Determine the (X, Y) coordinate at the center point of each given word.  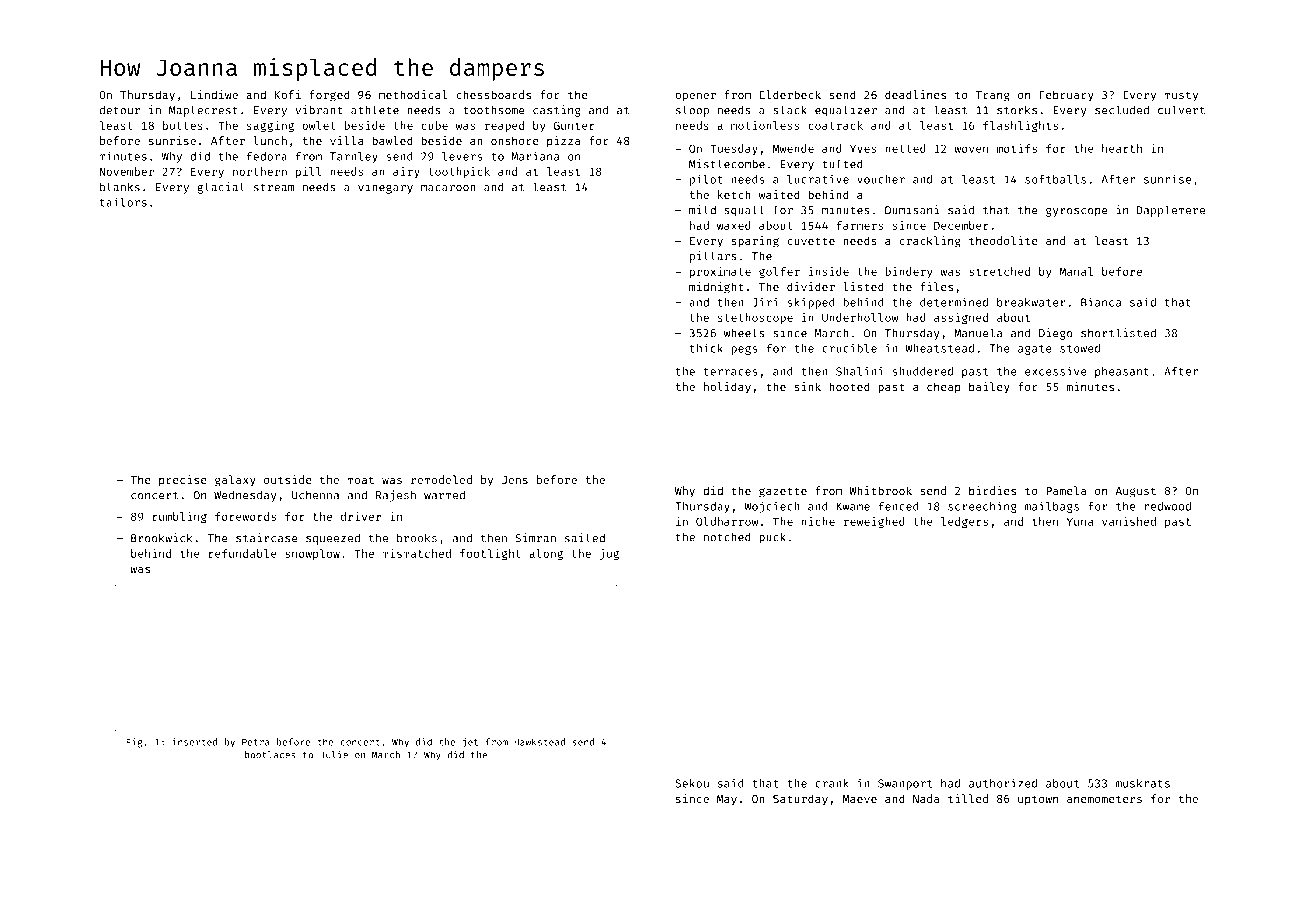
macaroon (448, 188)
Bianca (1101, 302)
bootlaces (270, 755)
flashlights (1020, 126)
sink (807, 386)
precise (183, 481)
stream (274, 187)
